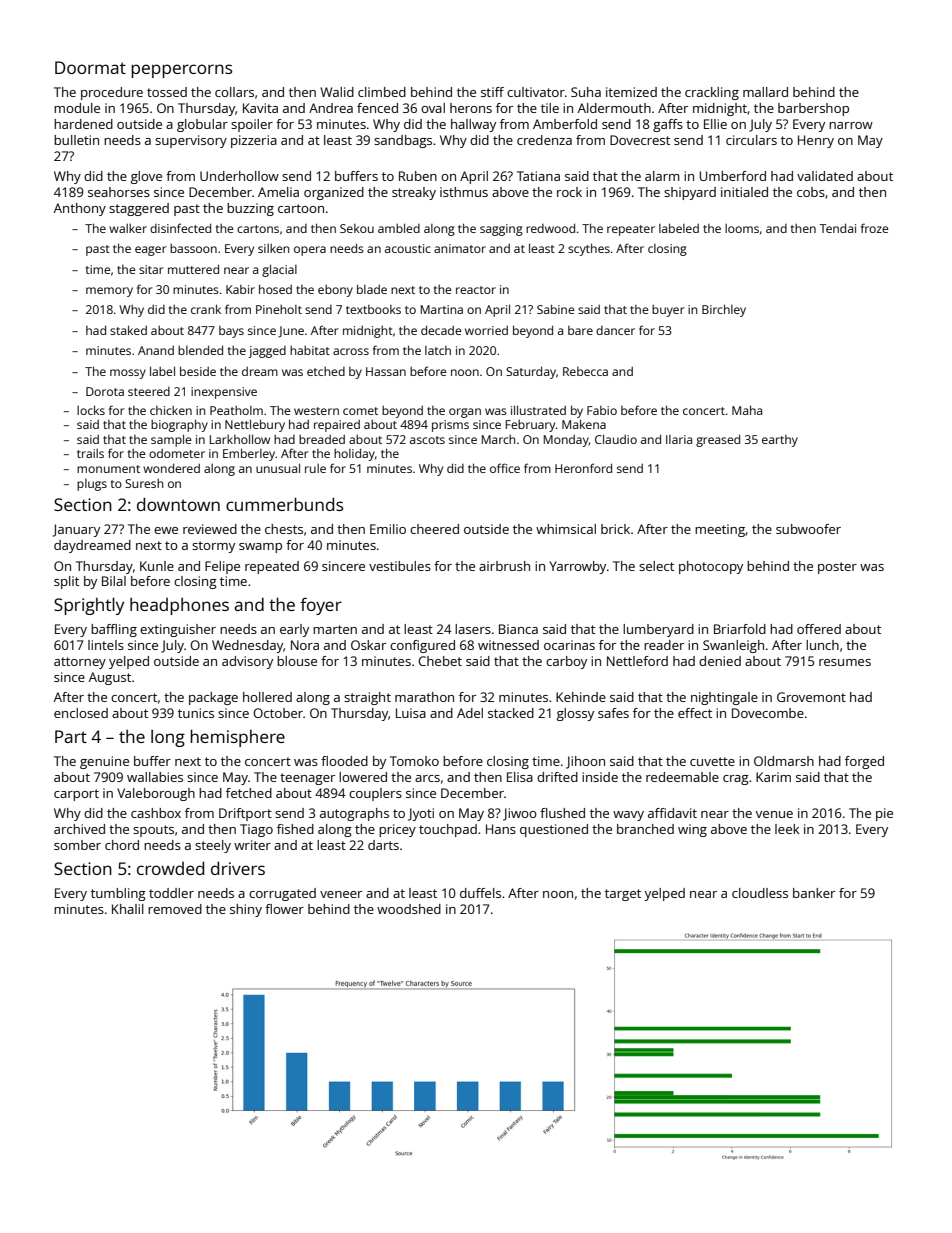 Image resolution: width=952 pixels, height=1233 pixels. What do you see at coordinates (92, 485) in the document?
I see `plugs` at bounding box center [92, 485].
